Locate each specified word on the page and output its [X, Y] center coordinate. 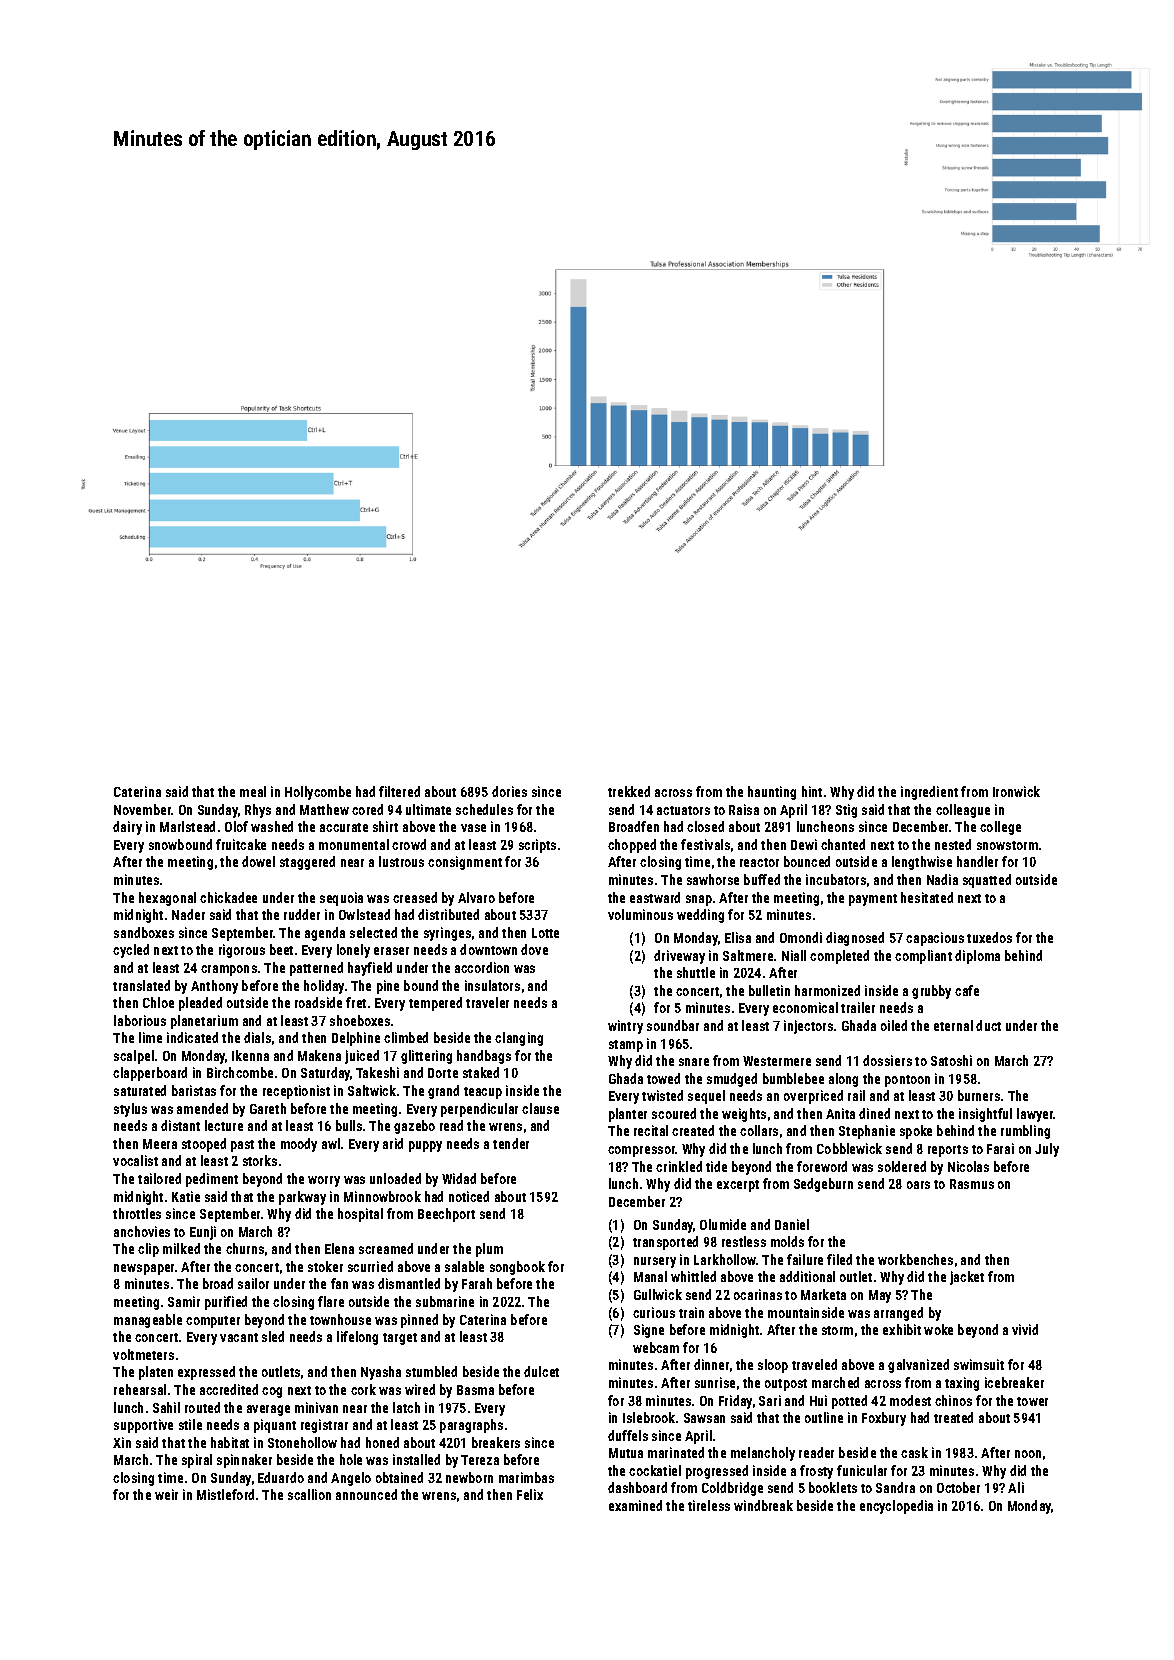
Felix [530, 1494]
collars [759, 1130]
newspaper [144, 1269]
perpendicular [479, 1110]
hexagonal [167, 899]
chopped [632, 846]
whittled [693, 1276]
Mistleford [225, 1494]
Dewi [804, 844]
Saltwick [372, 1090]
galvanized [918, 1366]
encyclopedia [896, 1507]
